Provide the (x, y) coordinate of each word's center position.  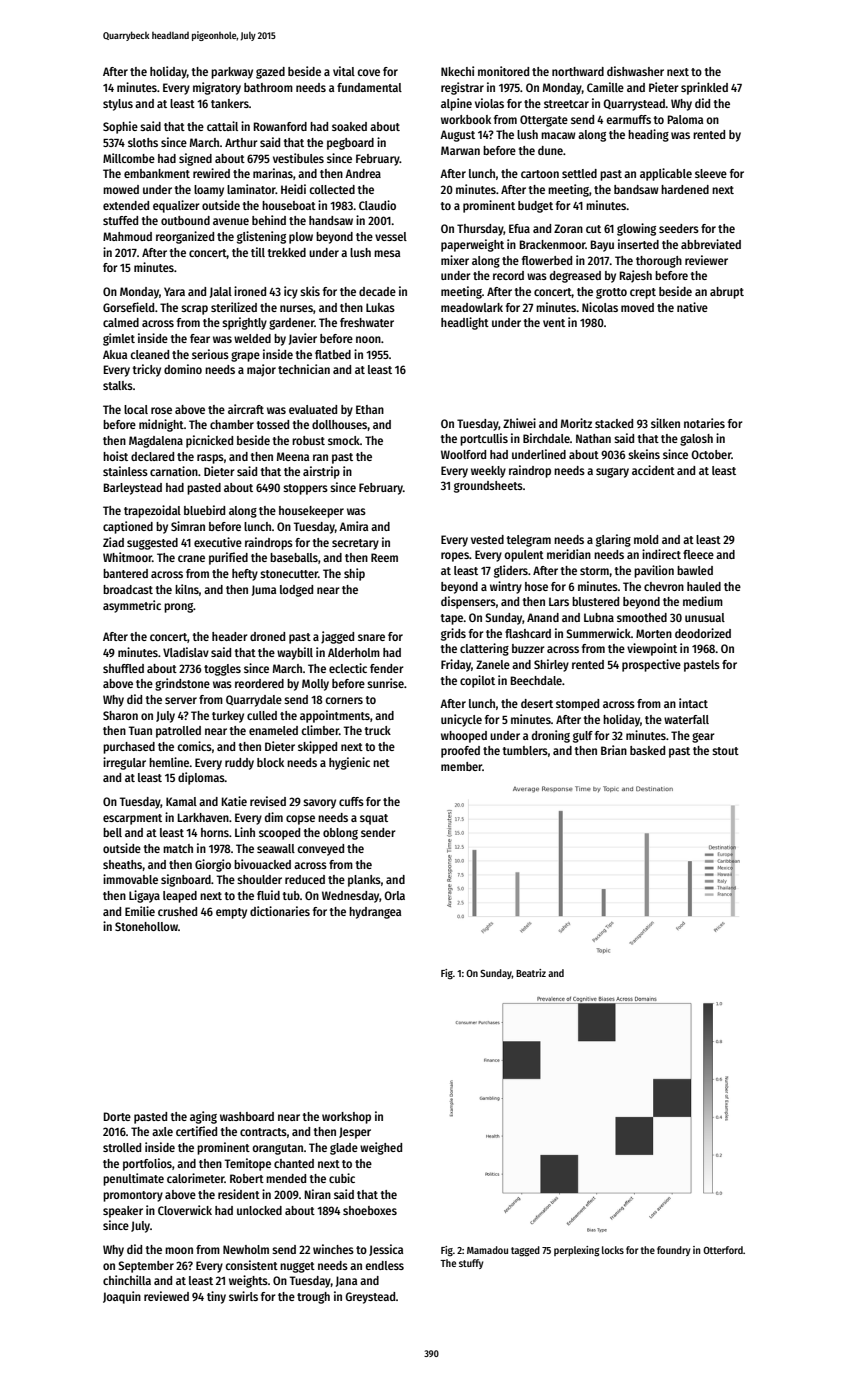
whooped (464, 737)
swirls (243, 1296)
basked (647, 750)
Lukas (380, 307)
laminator (251, 189)
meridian (569, 554)
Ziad (113, 542)
